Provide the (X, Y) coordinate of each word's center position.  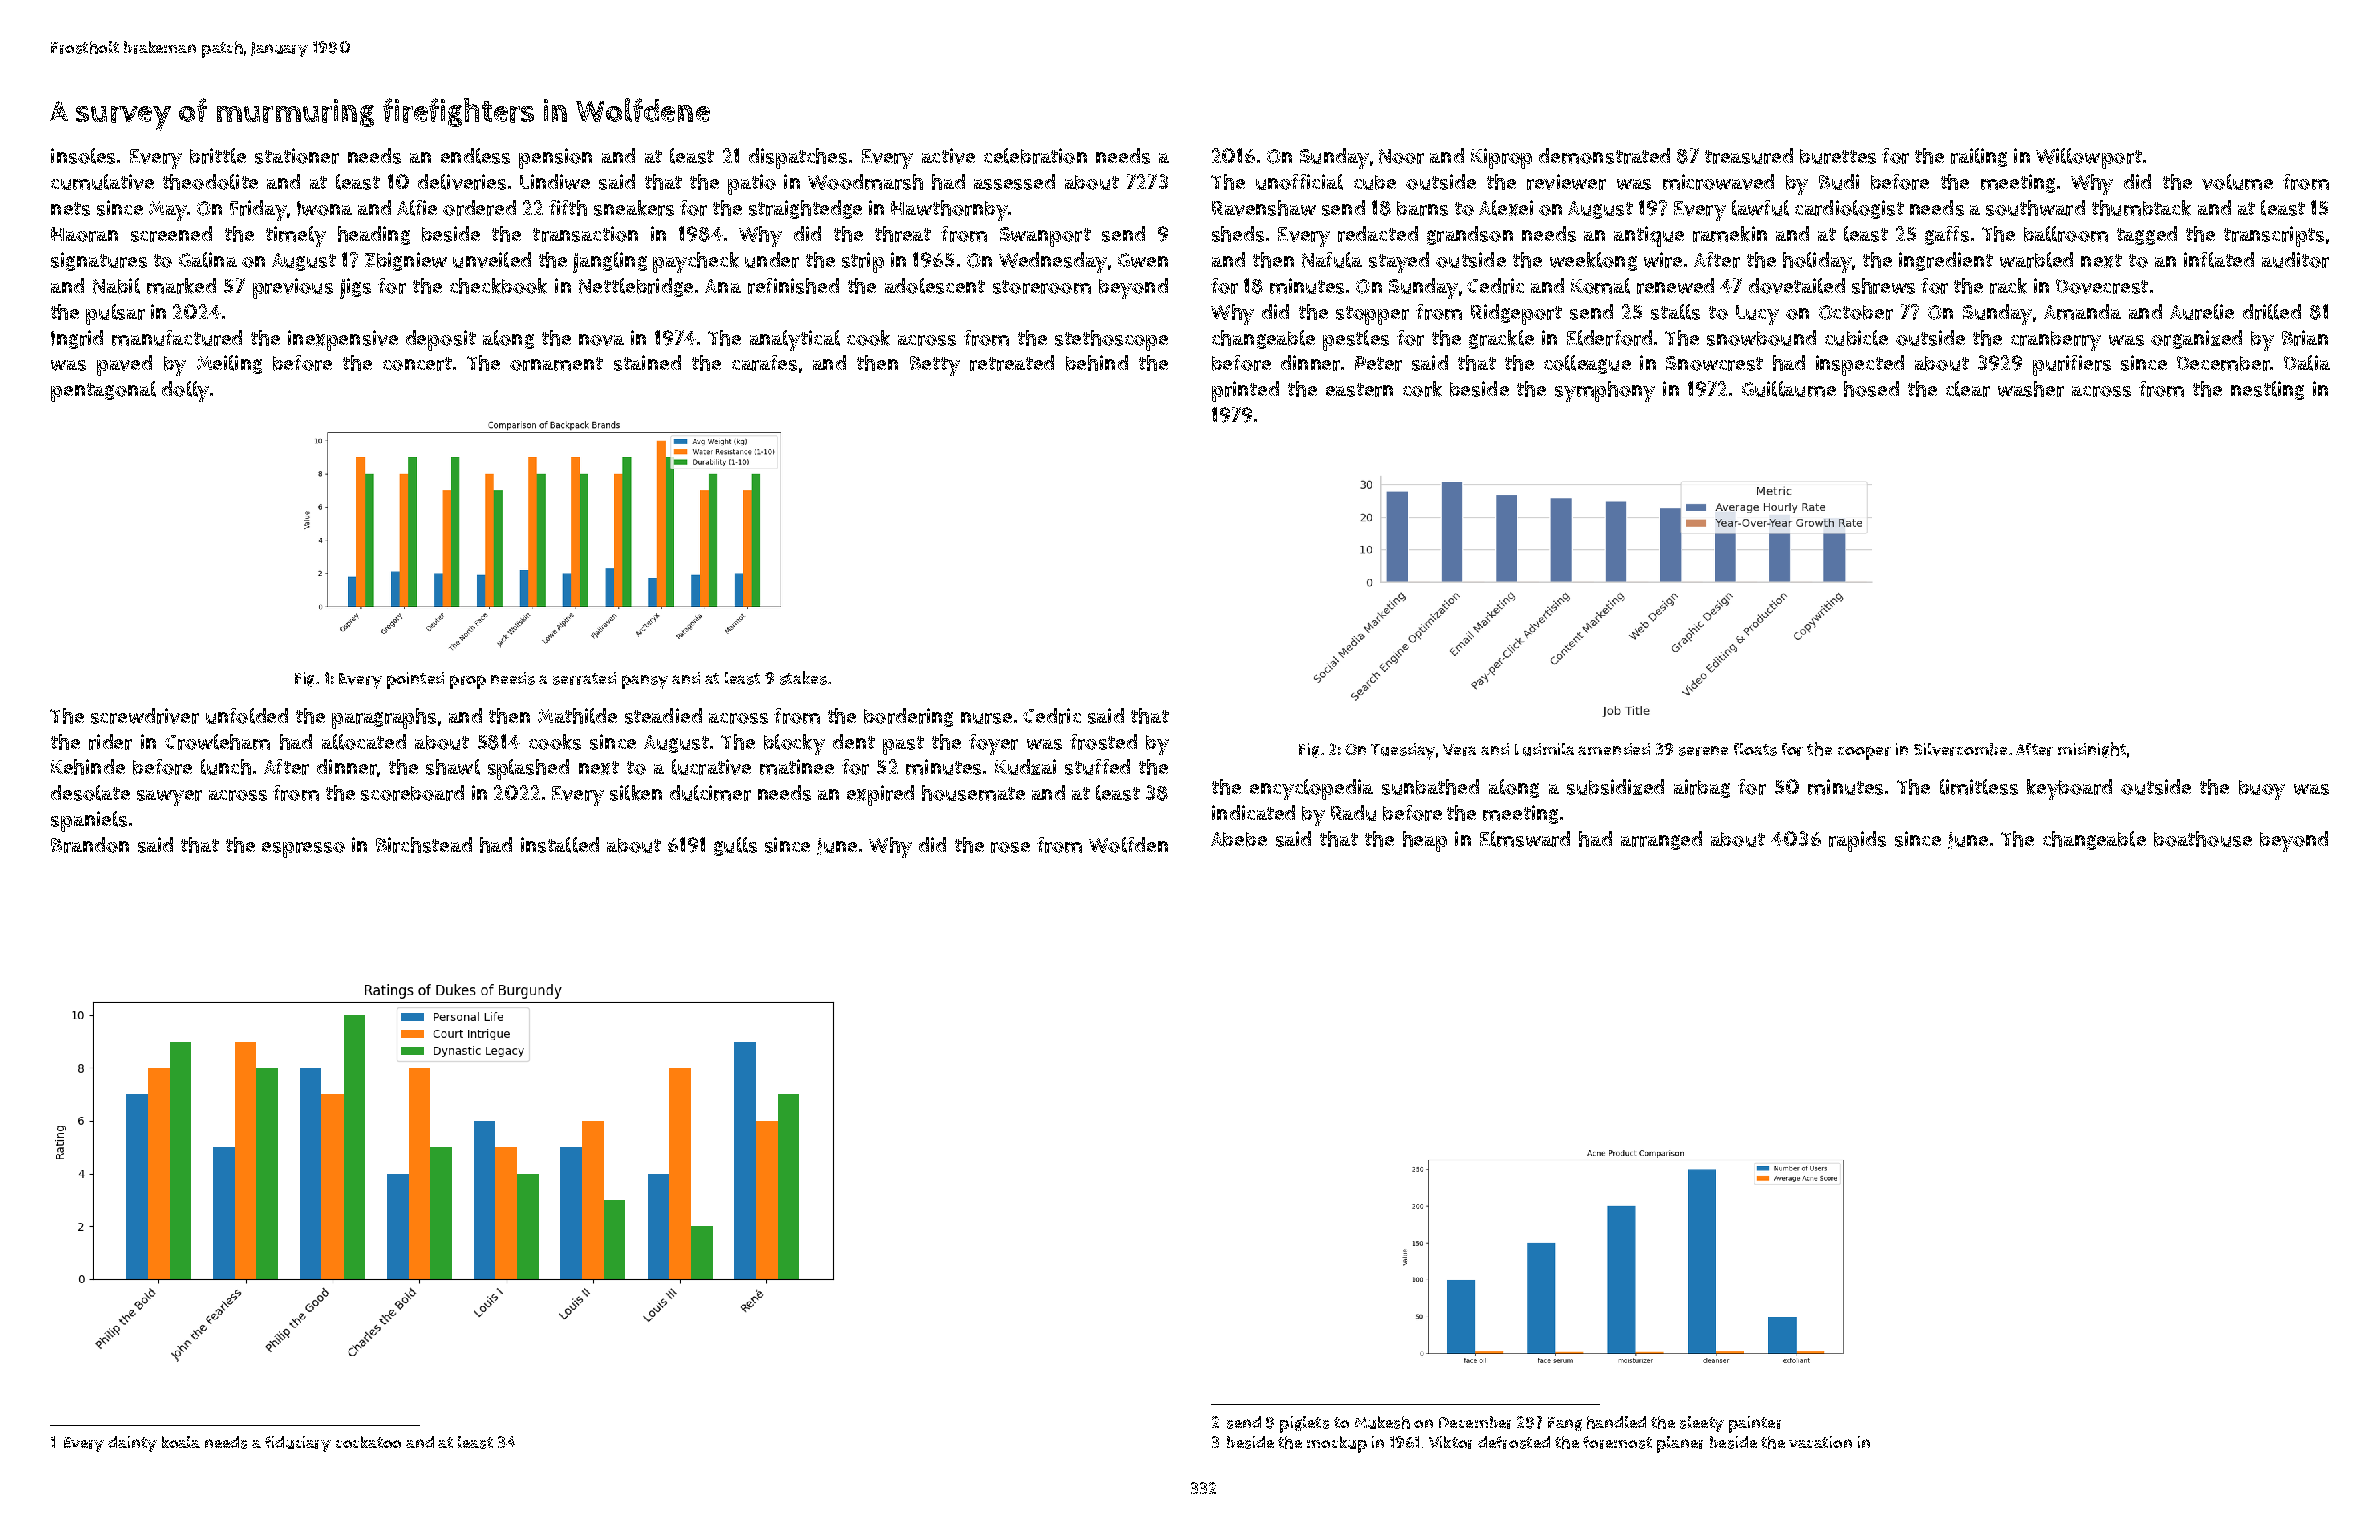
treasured (1749, 156)
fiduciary (298, 1444)
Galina (208, 260)
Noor (1401, 156)
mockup (1337, 1444)
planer (1680, 1444)
